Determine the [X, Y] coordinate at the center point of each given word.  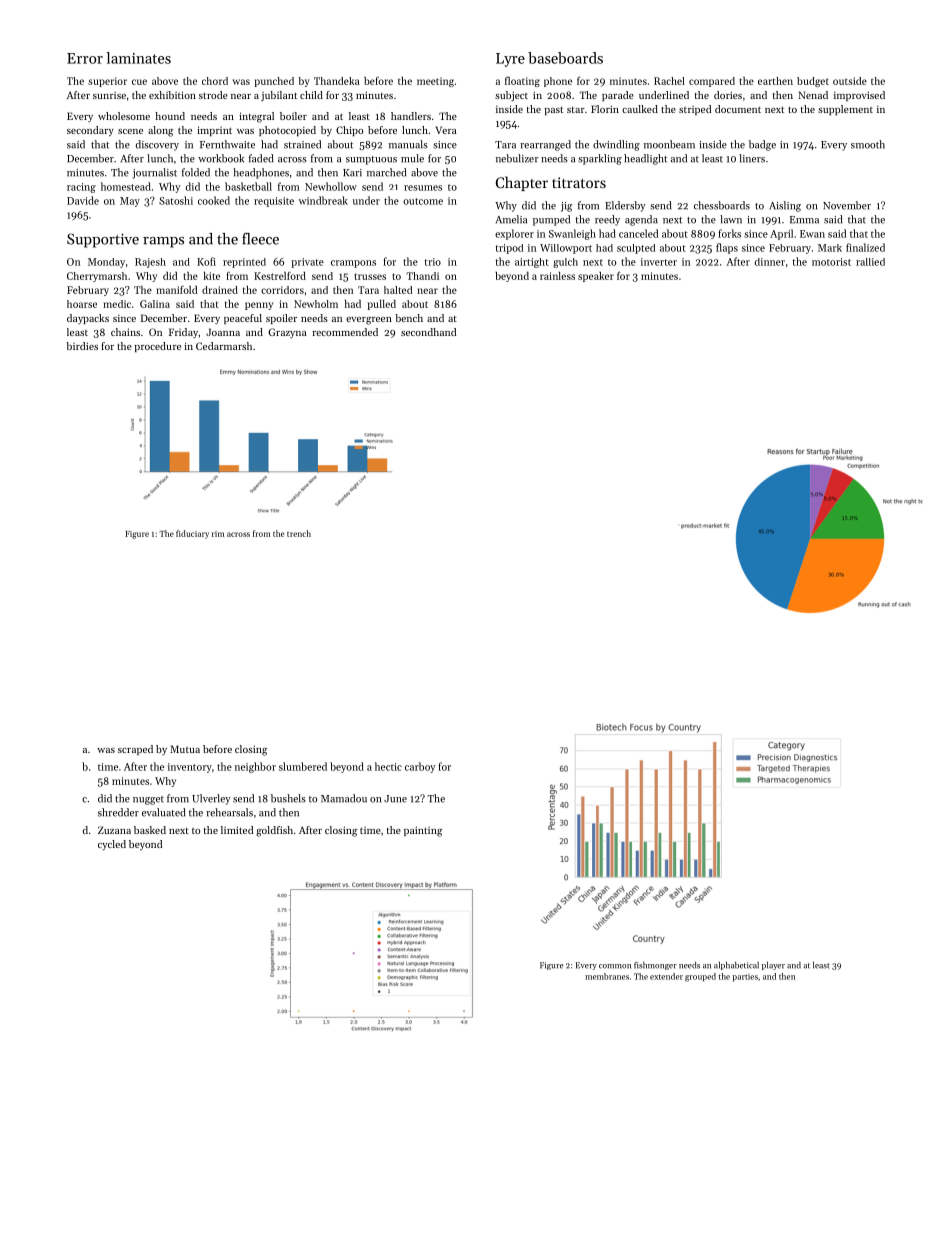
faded [261, 158]
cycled [112, 845]
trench [299, 533]
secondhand [428, 332]
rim [218, 534]
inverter [659, 262]
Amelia [511, 219]
